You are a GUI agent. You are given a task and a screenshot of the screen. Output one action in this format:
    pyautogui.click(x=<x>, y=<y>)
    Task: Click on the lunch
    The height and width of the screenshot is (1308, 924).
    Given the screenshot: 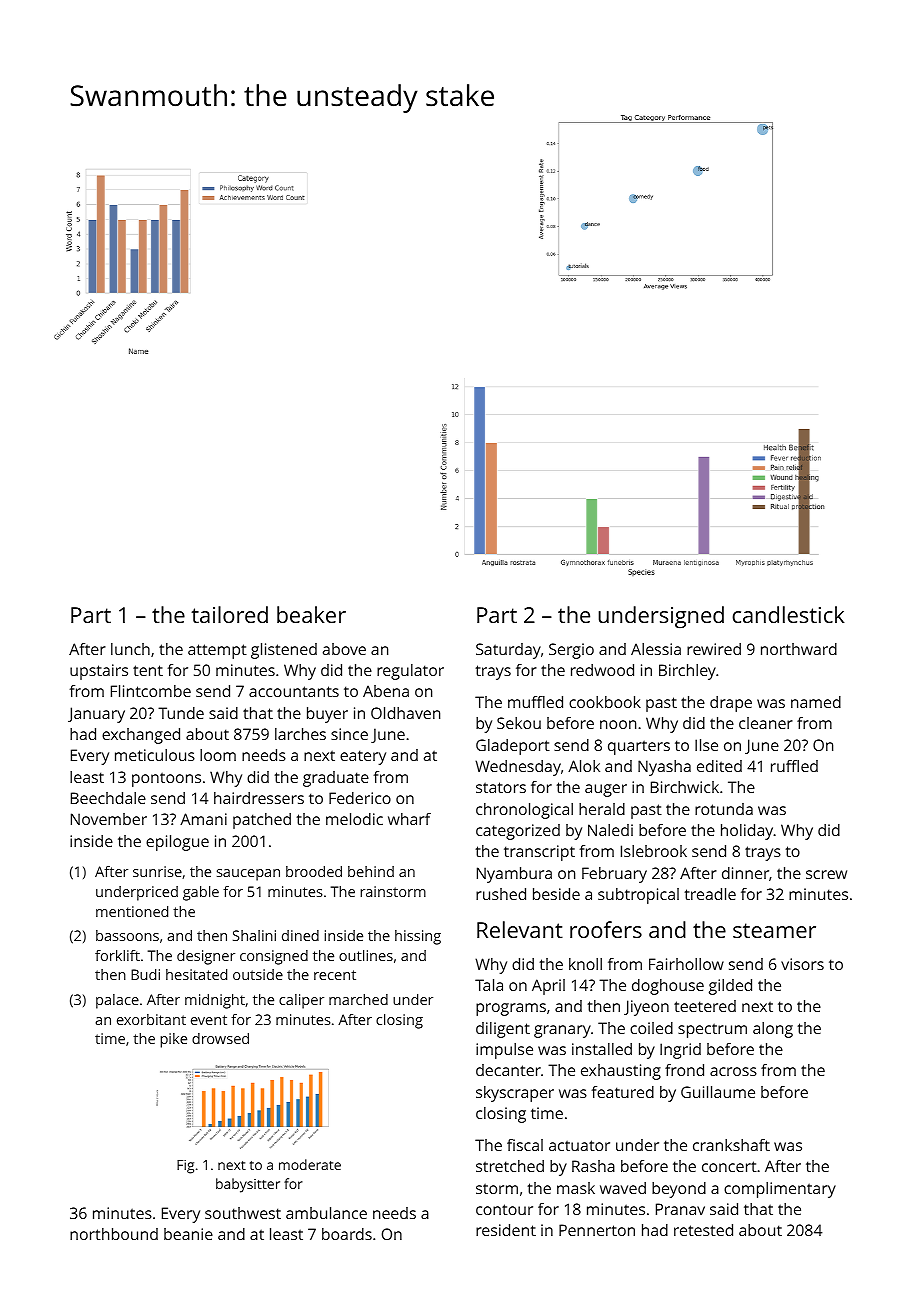 What is the action you would take?
    pyautogui.click(x=130, y=649)
